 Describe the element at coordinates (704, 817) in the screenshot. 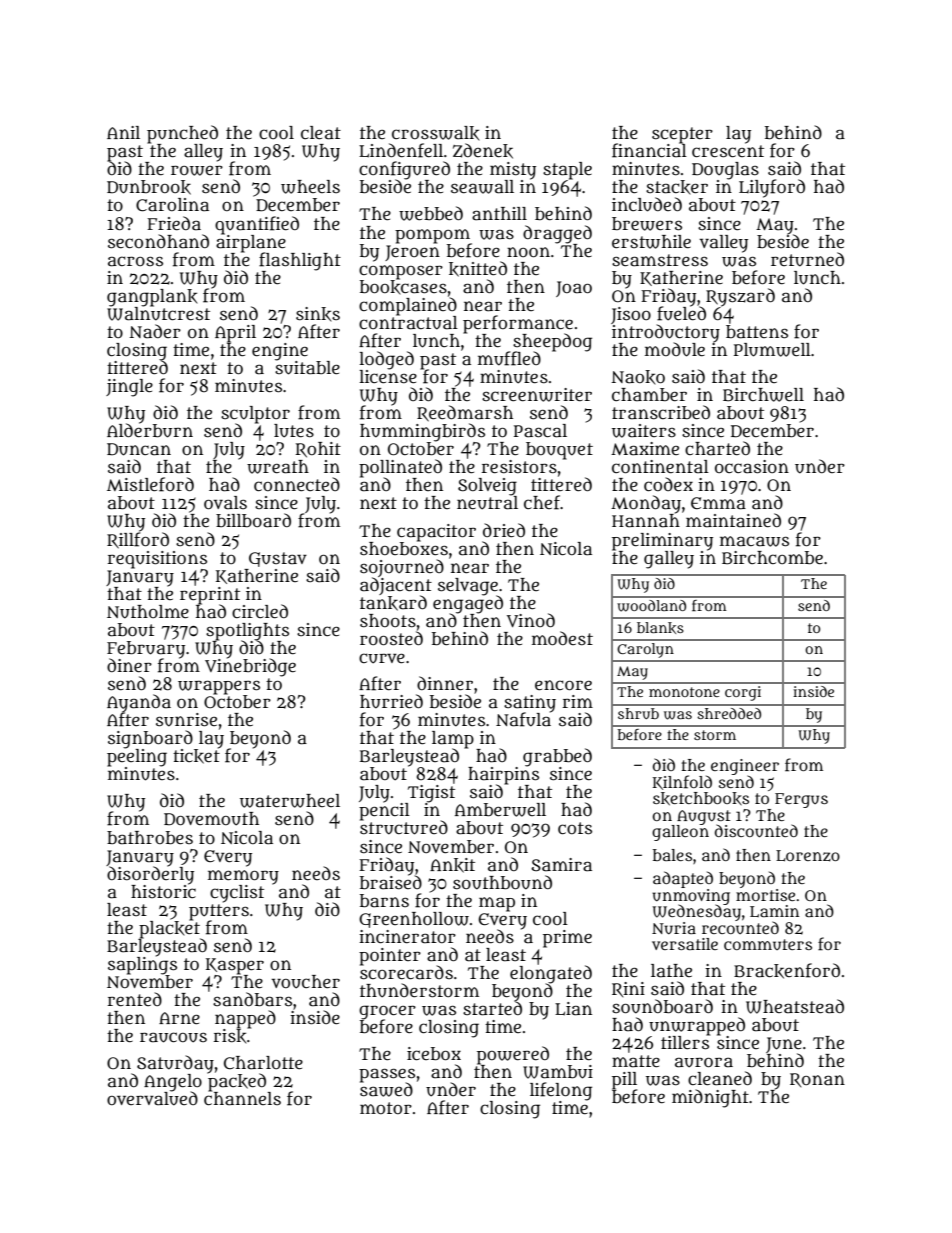

I see `August` at that location.
